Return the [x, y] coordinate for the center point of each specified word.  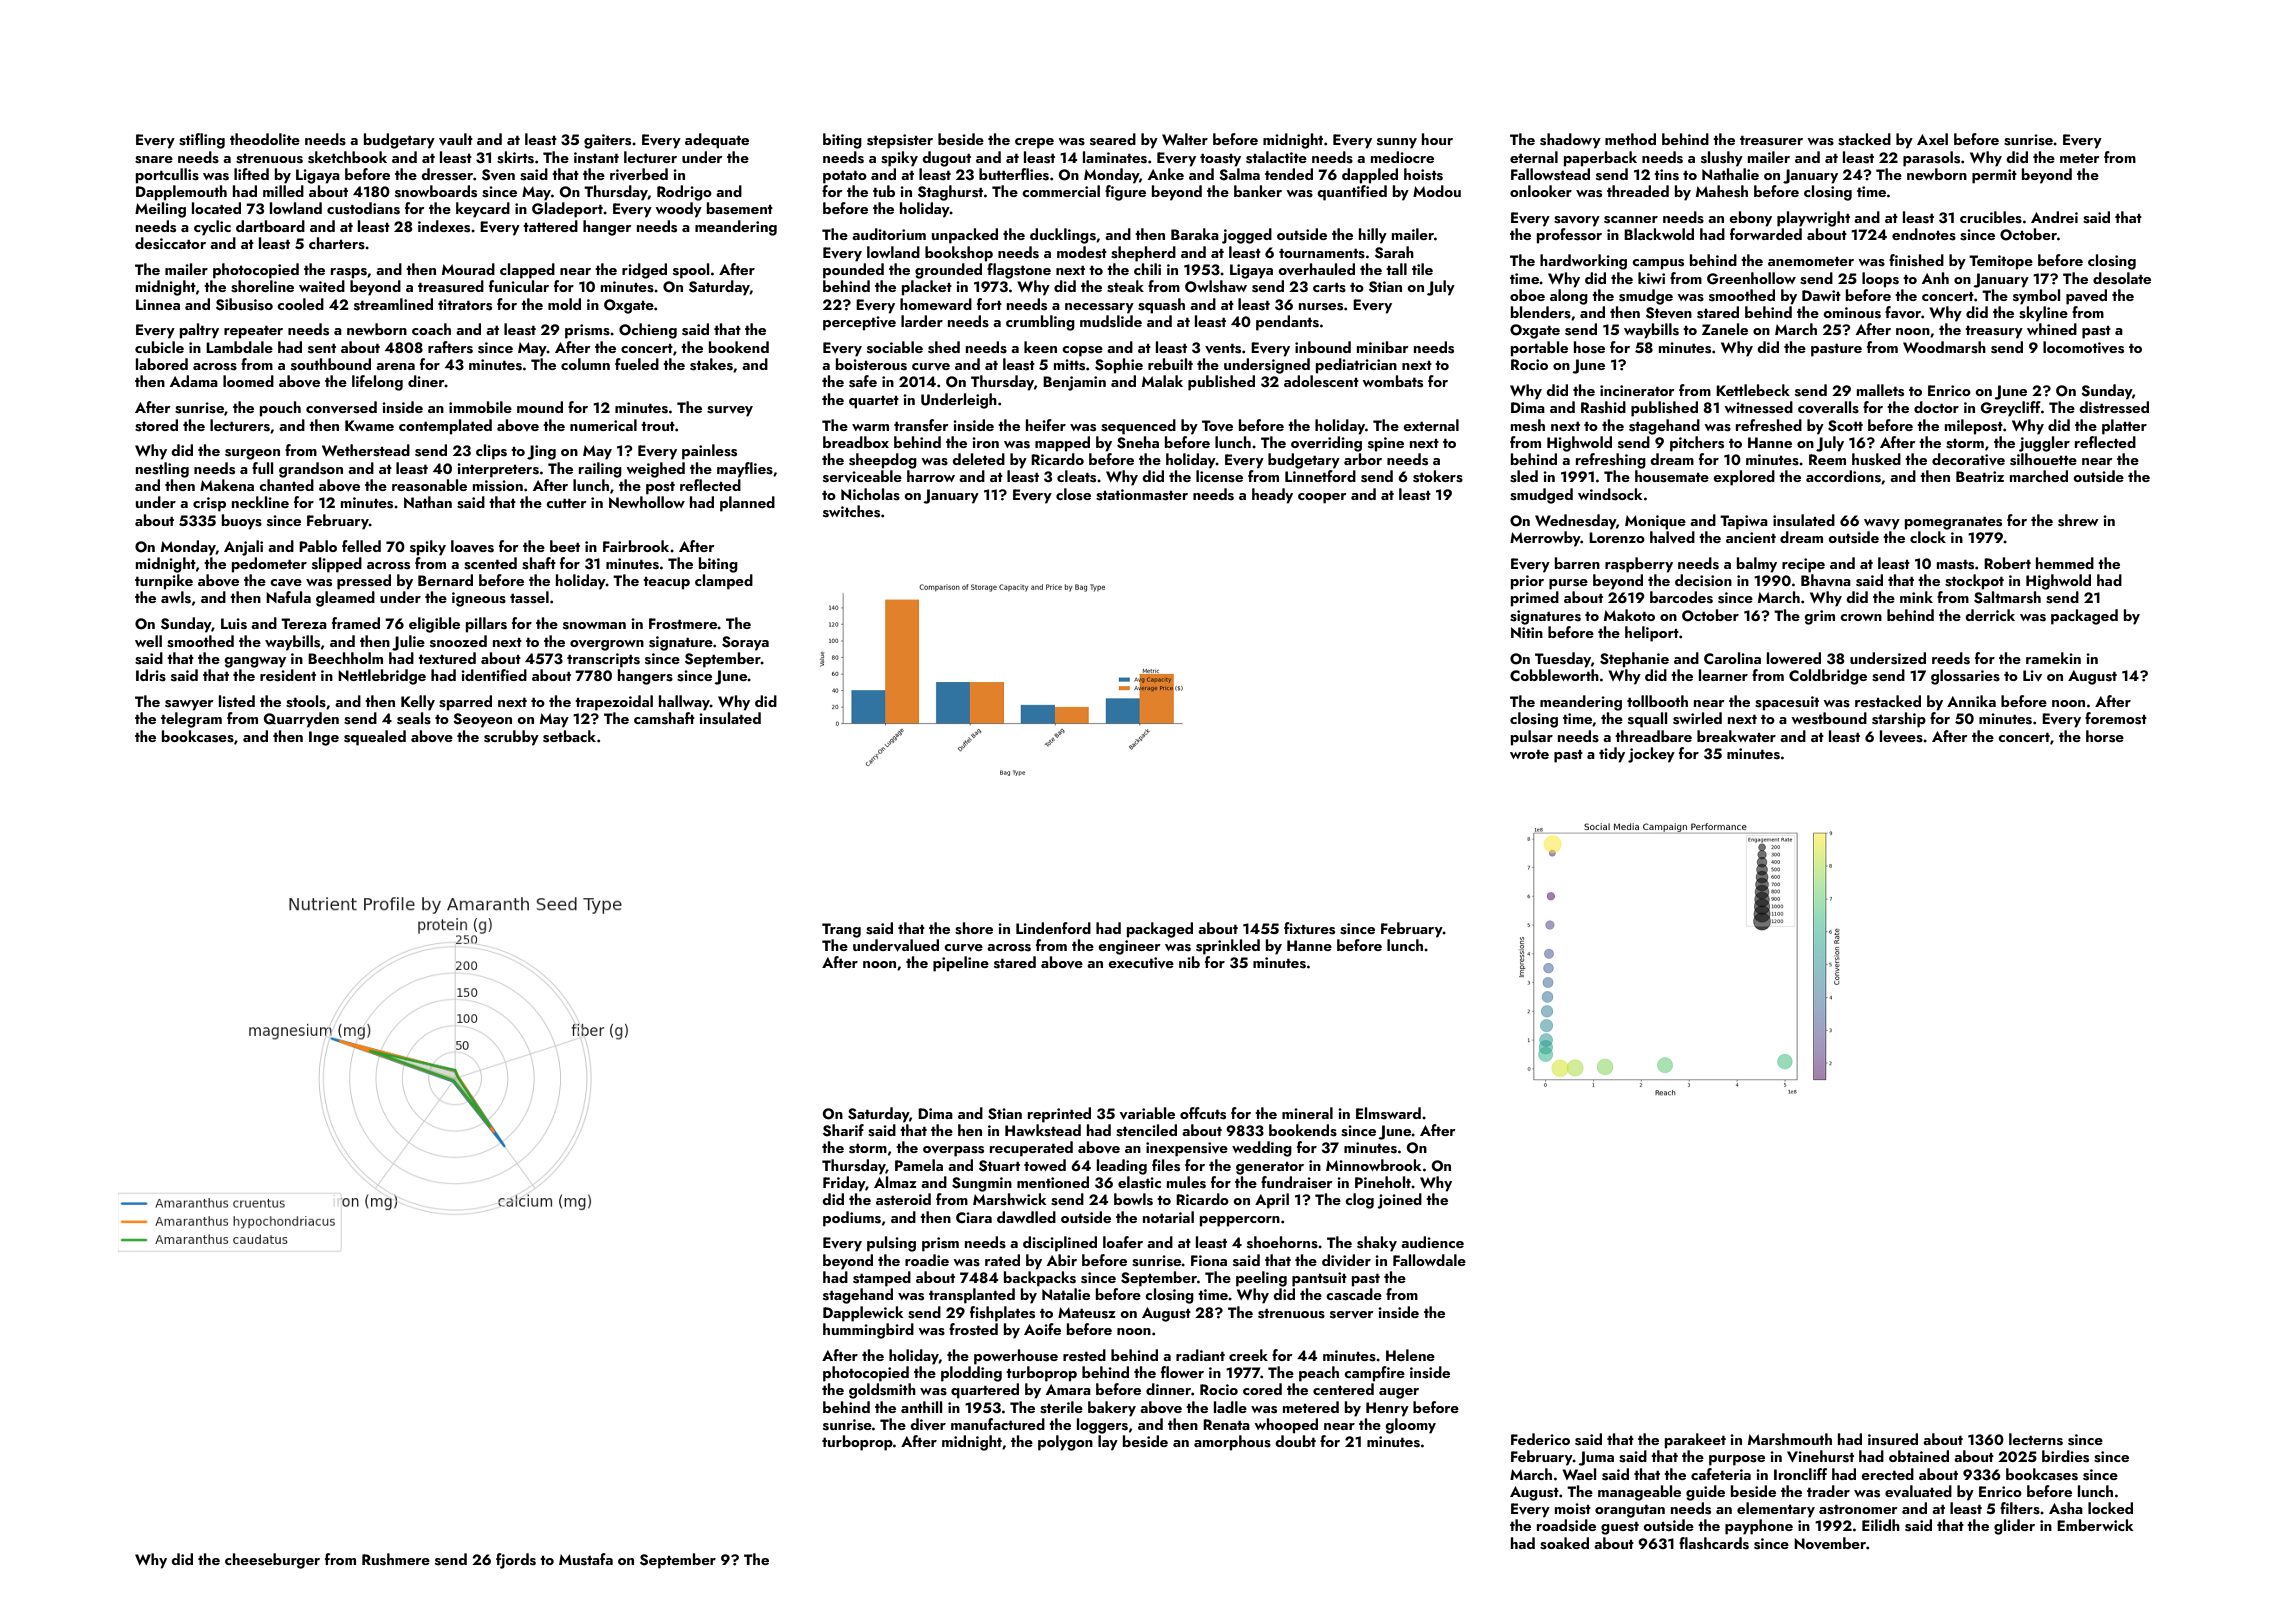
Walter [1185, 139]
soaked [1564, 1543]
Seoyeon [482, 720]
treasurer [1771, 140]
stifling [202, 141]
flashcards [1714, 1543]
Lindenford [1053, 928]
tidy [1612, 755]
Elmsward [1388, 1113]
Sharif [843, 1130]
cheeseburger [272, 1561]
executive [1141, 963]
